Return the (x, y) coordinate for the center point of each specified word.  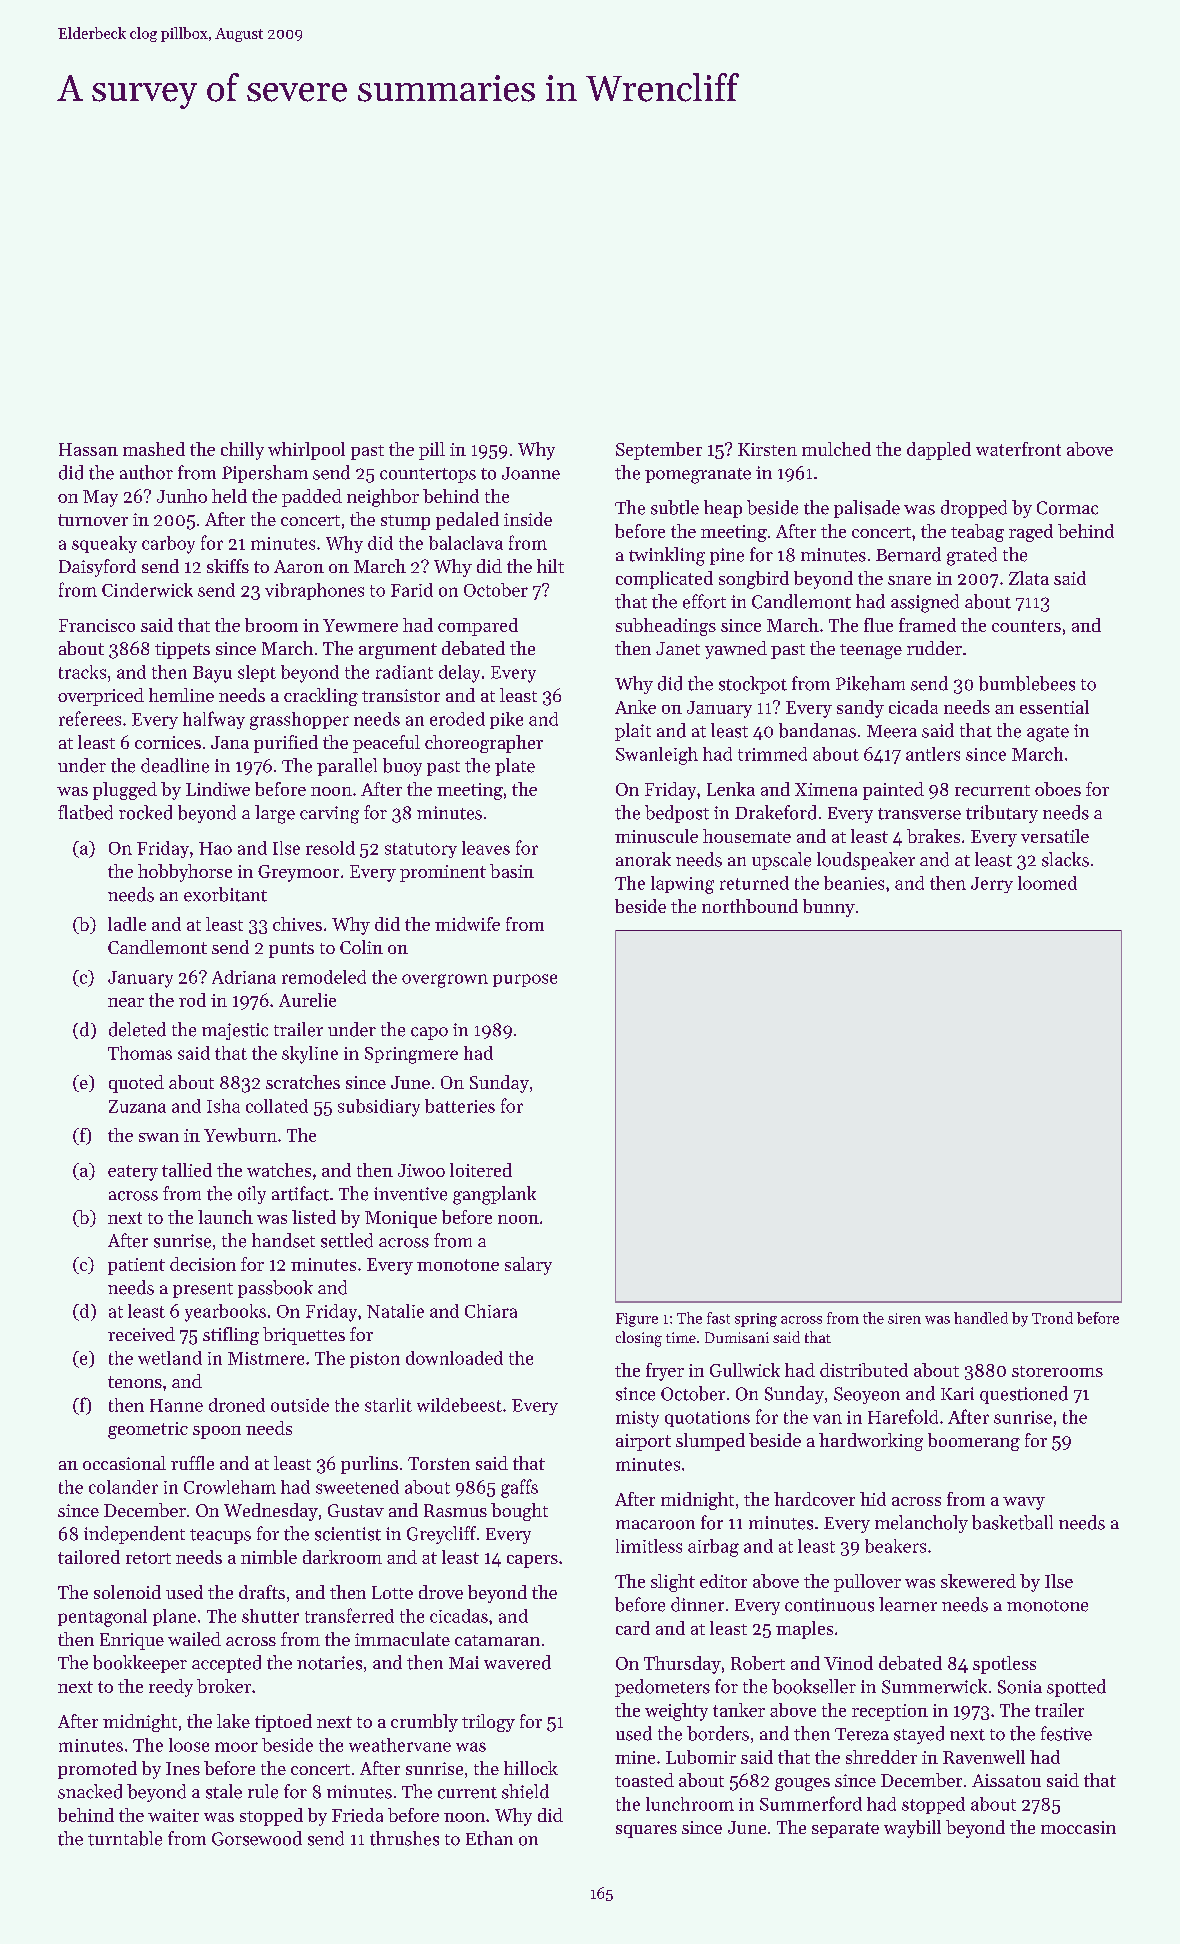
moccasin (1078, 1827)
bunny (829, 908)
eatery (133, 1173)
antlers (933, 754)
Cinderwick (147, 590)
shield (525, 1791)
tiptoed (283, 1723)
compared (478, 627)
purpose (525, 980)
